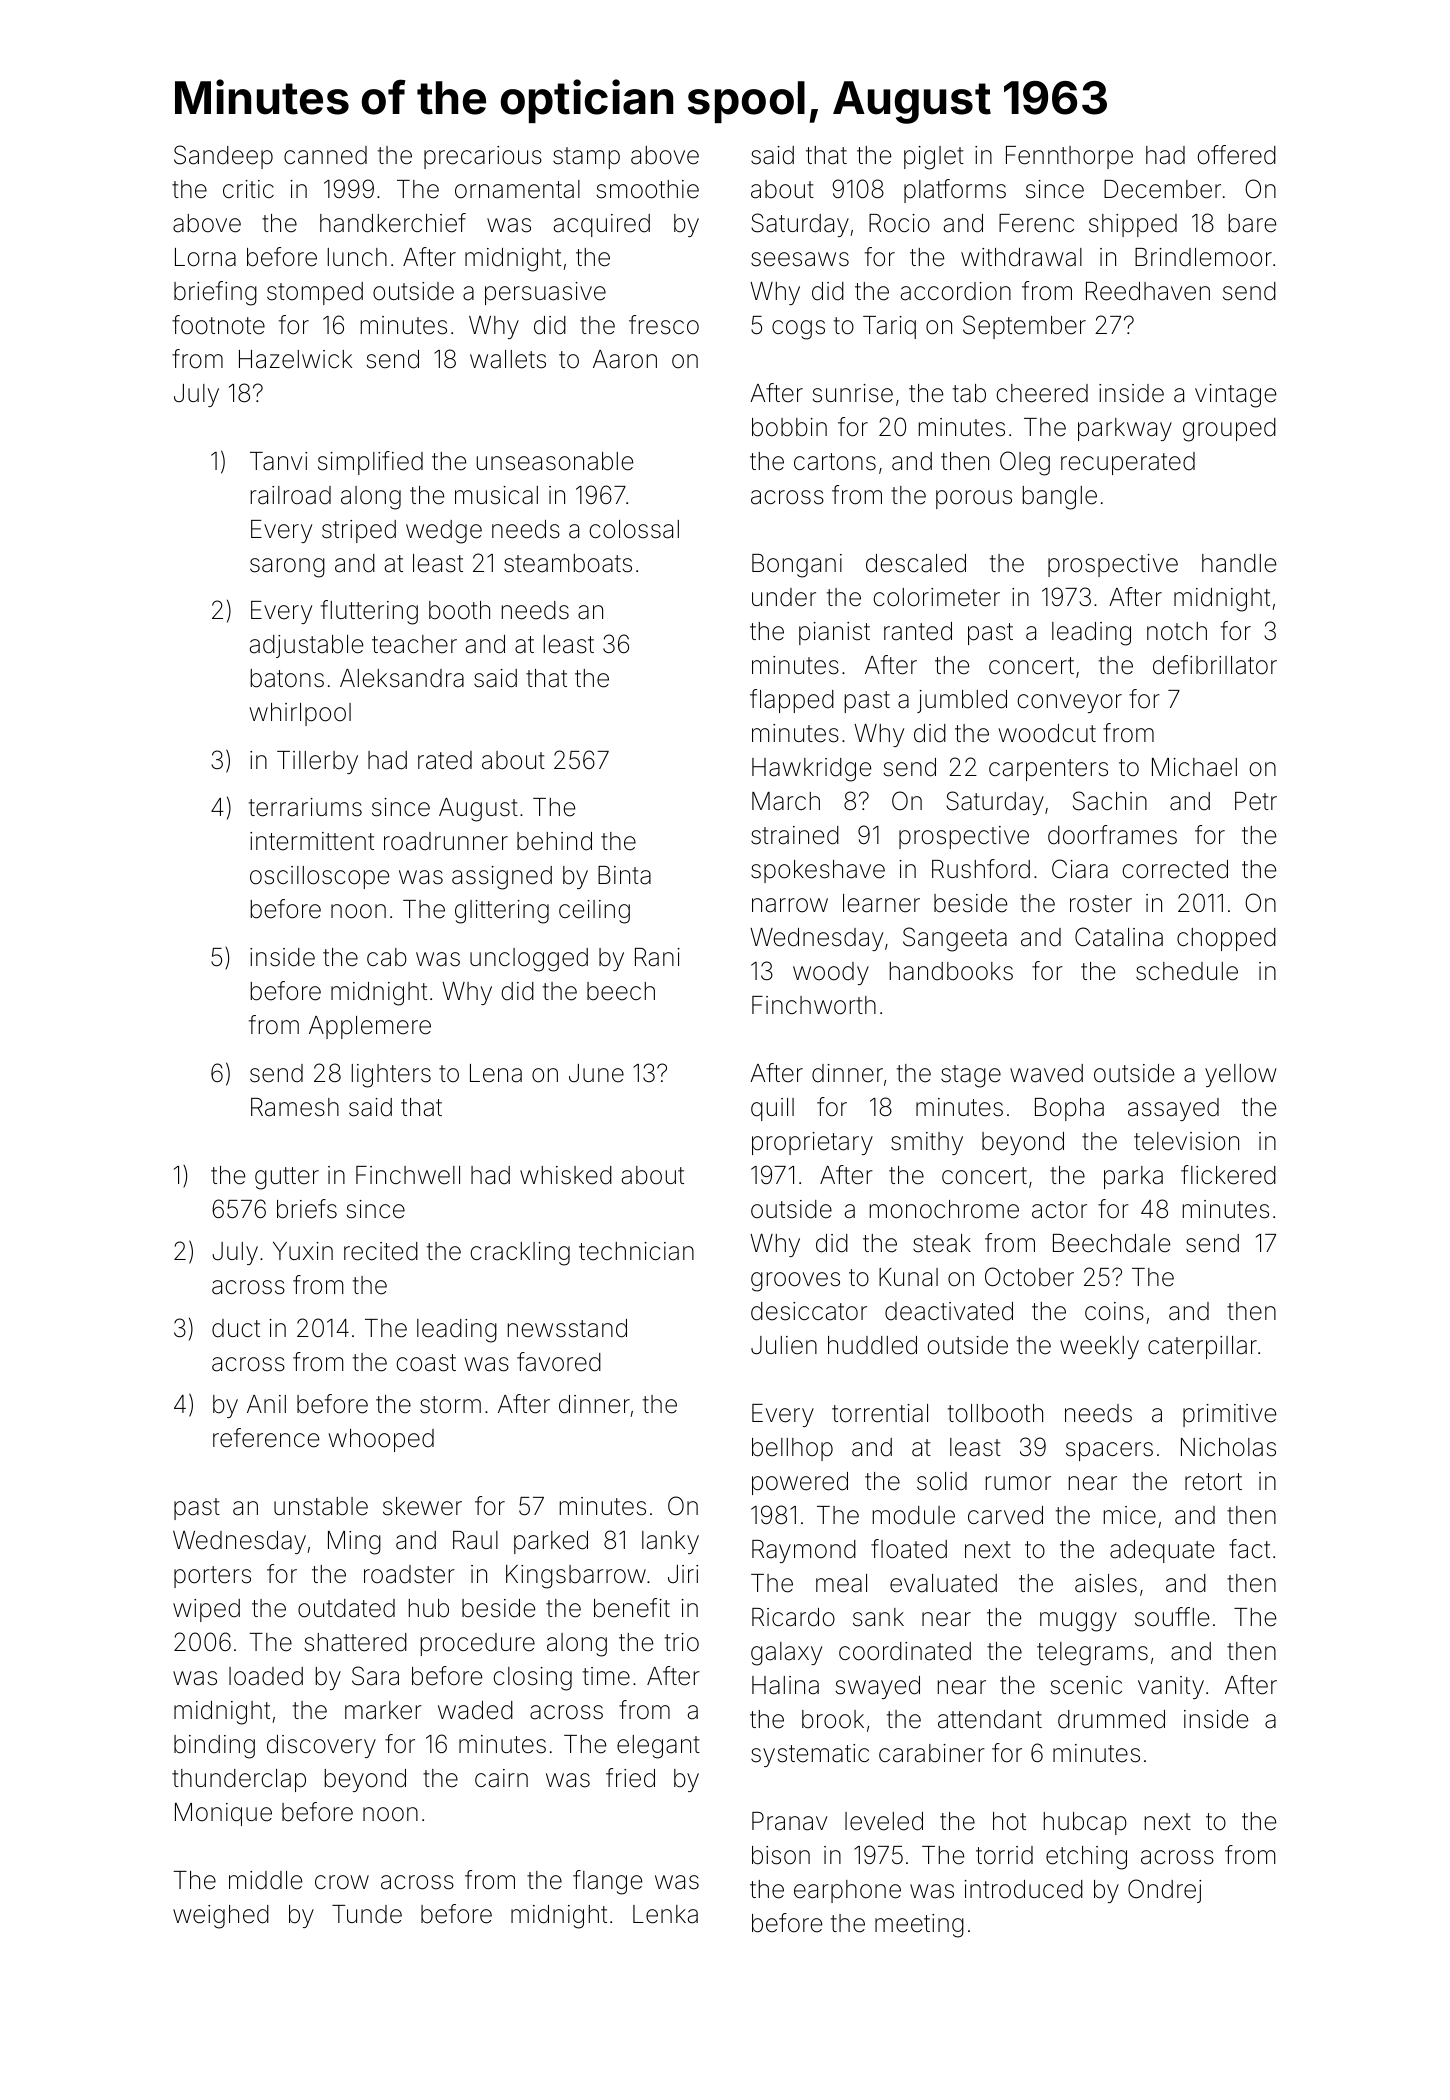 The width and height of the document is (1450, 2100). I want to click on weighed, so click(221, 1917).
